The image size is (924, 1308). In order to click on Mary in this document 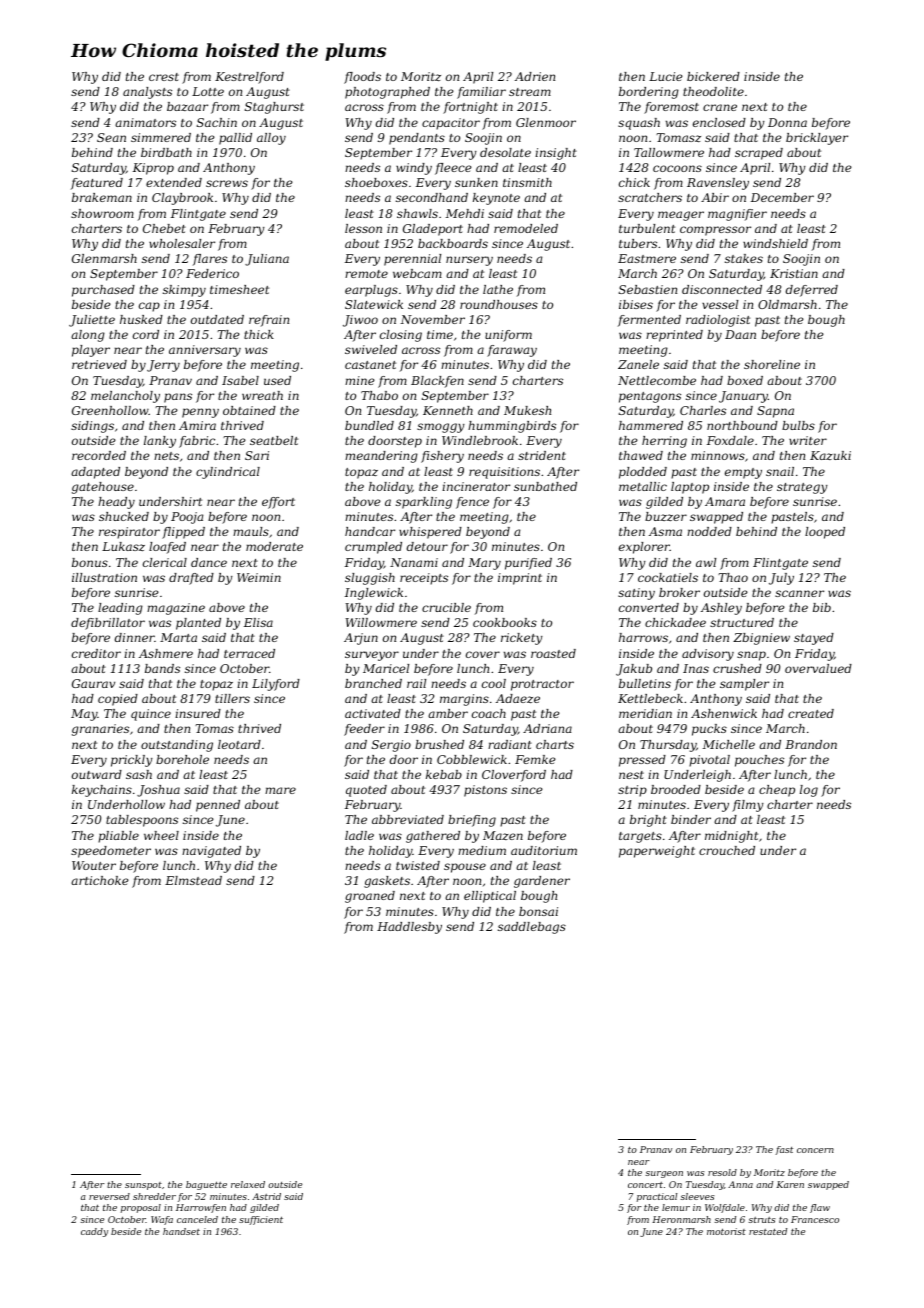, I will do `click(484, 564)`.
